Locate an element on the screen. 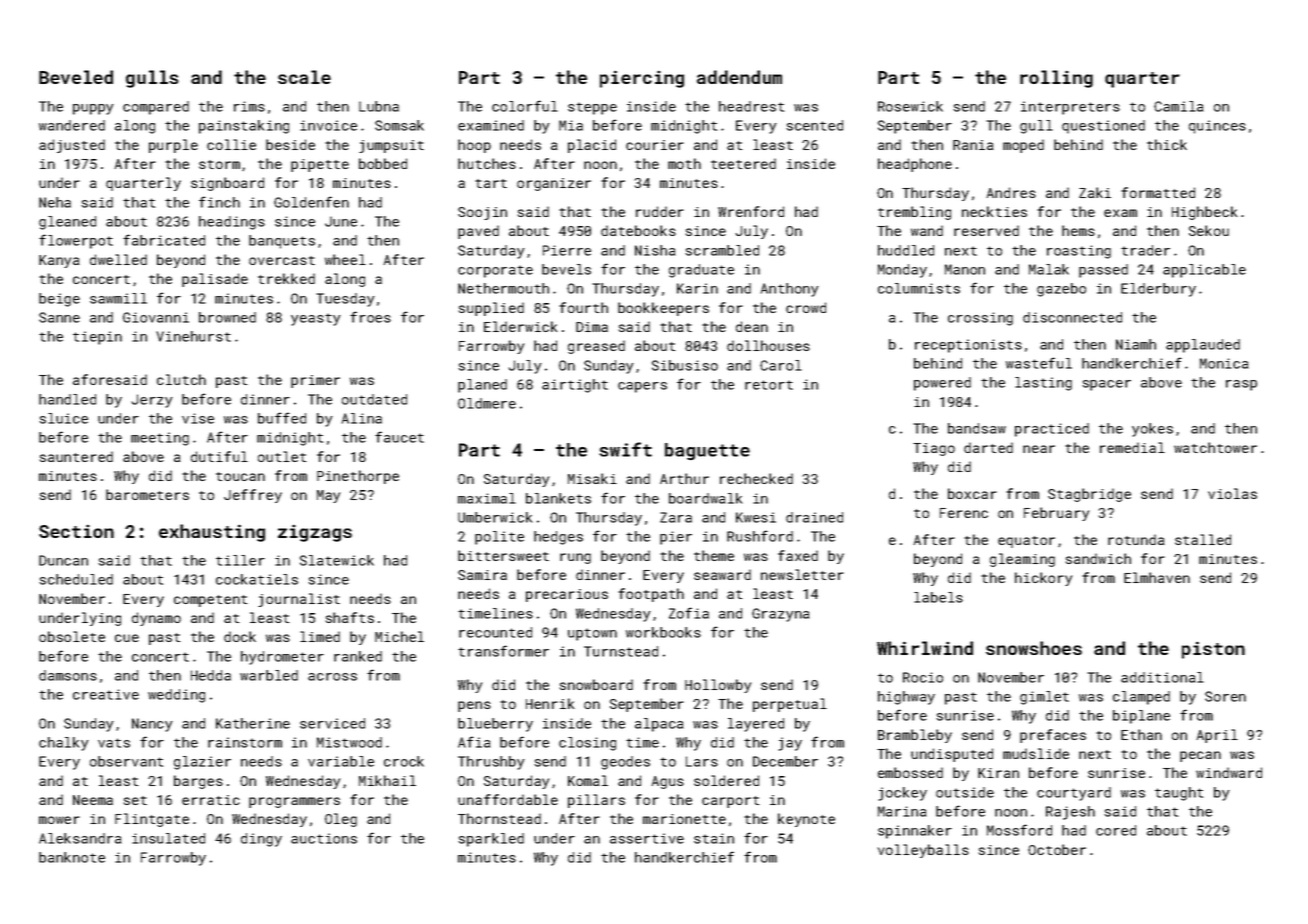  Stagbridge is located at coordinates (1089, 495).
